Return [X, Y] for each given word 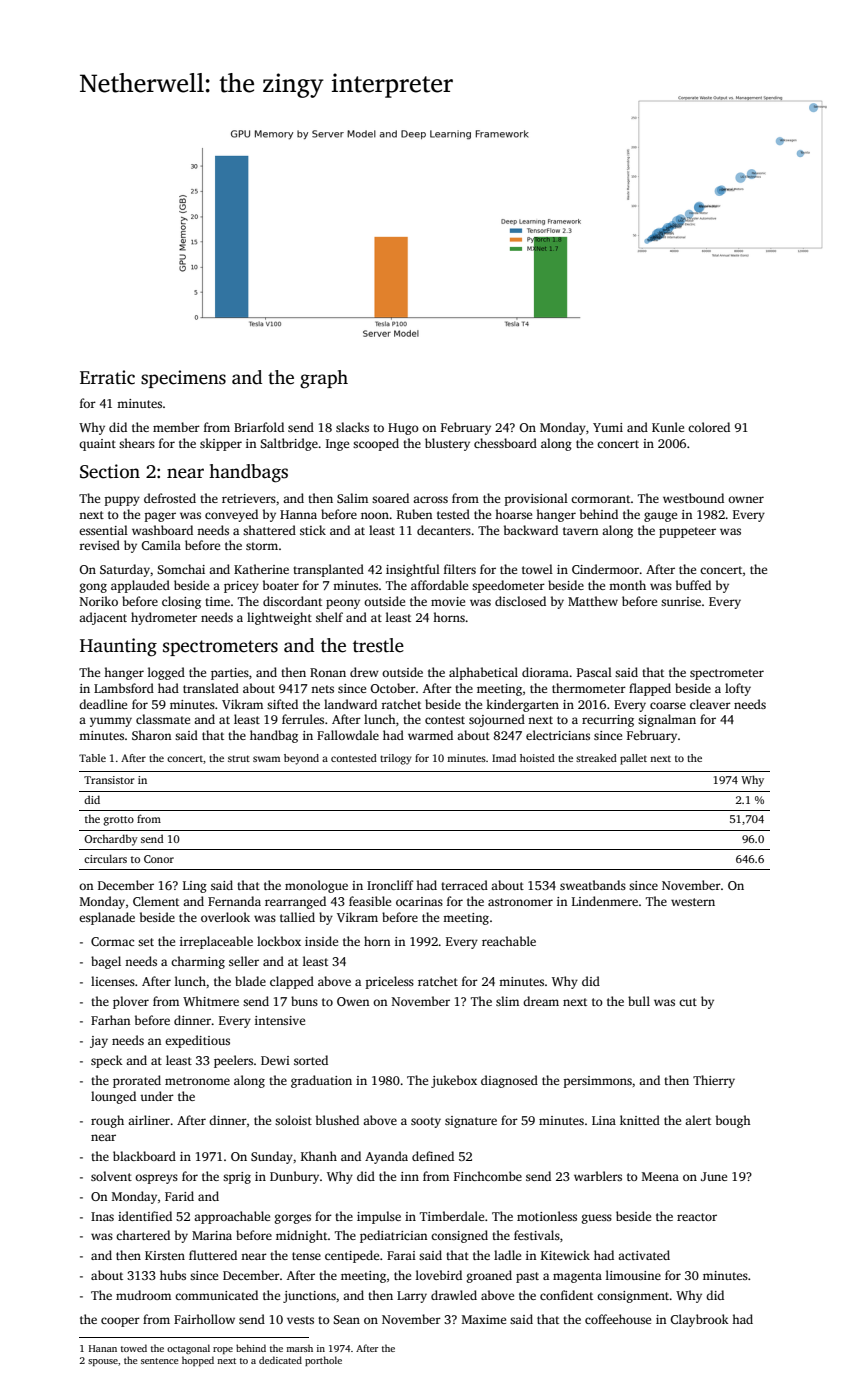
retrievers [249, 498]
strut [239, 758]
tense [306, 1256]
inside [321, 941]
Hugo [403, 429]
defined [433, 1156]
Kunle [668, 427]
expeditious [197, 1041]
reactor [697, 1217]
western [693, 902]
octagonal [188, 1349]
